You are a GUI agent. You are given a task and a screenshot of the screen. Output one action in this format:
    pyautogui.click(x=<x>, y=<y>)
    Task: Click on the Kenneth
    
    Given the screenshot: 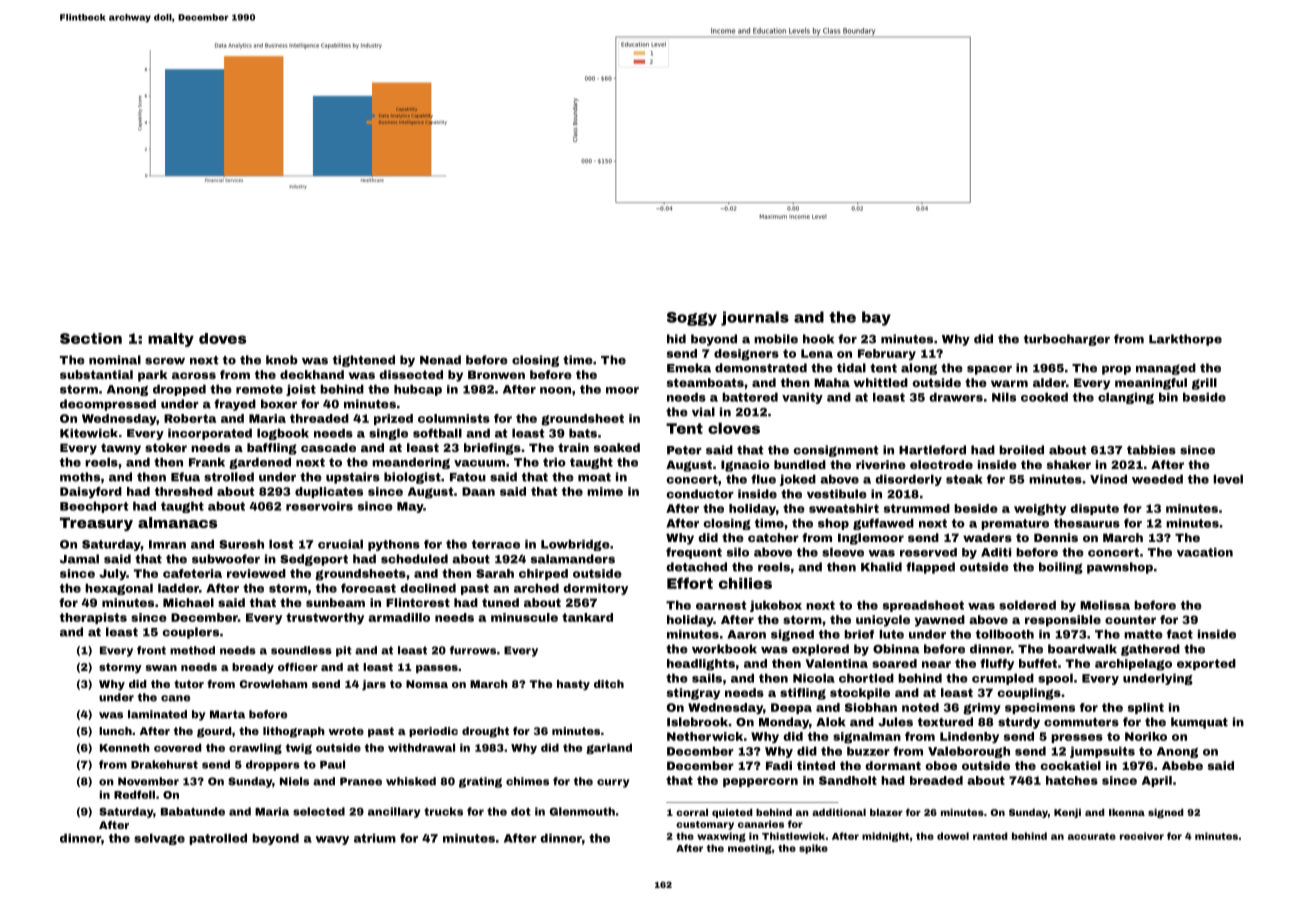 What is the action you would take?
    pyautogui.click(x=125, y=747)
